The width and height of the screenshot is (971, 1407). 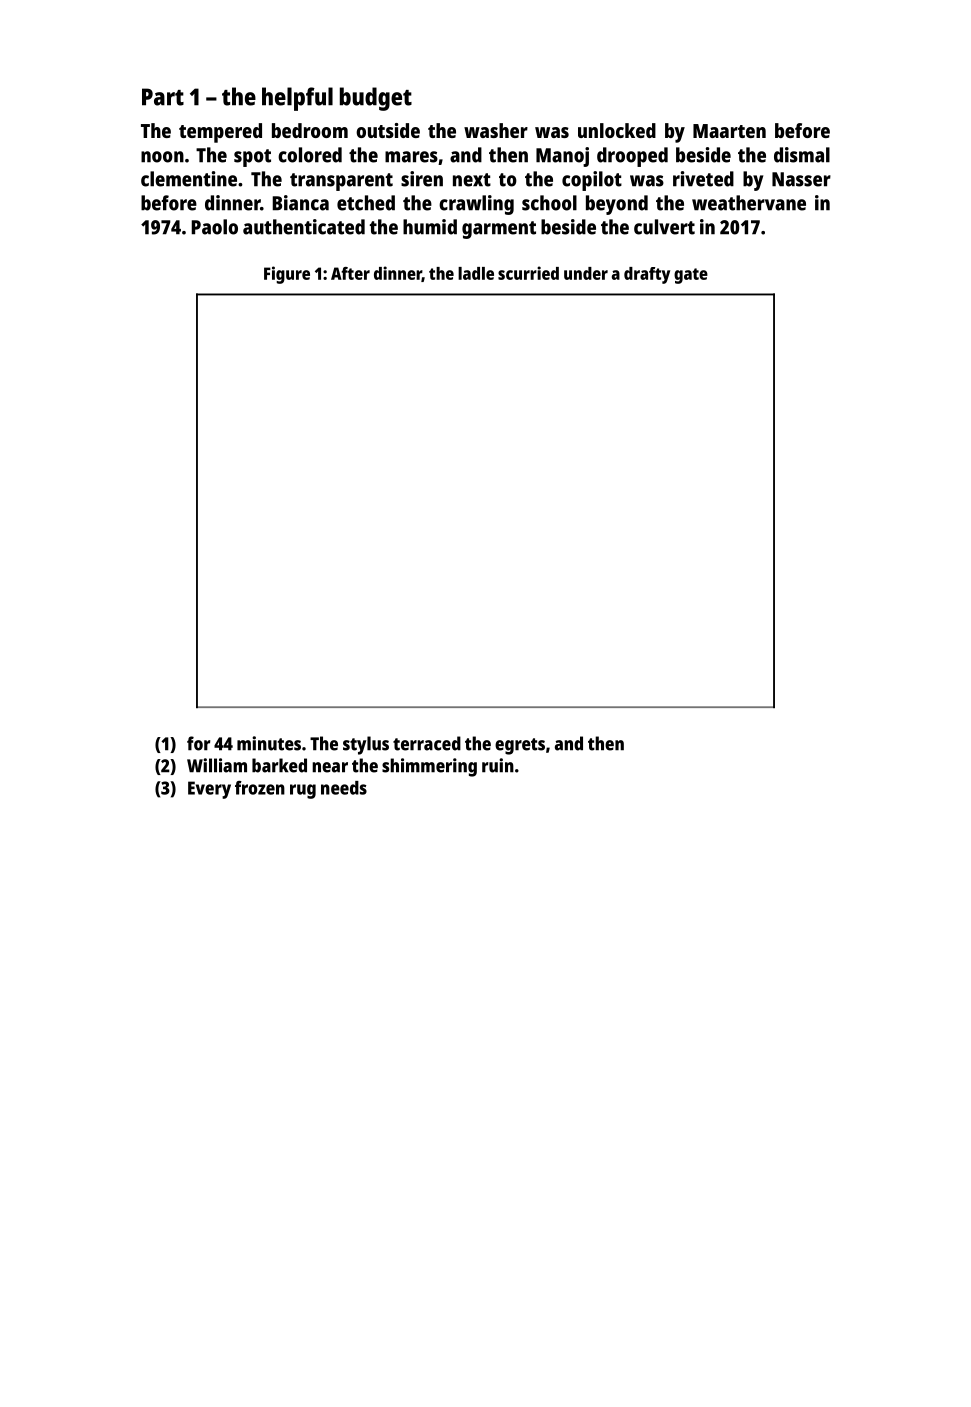 I want to click on under, so click(x=586, y=273).
